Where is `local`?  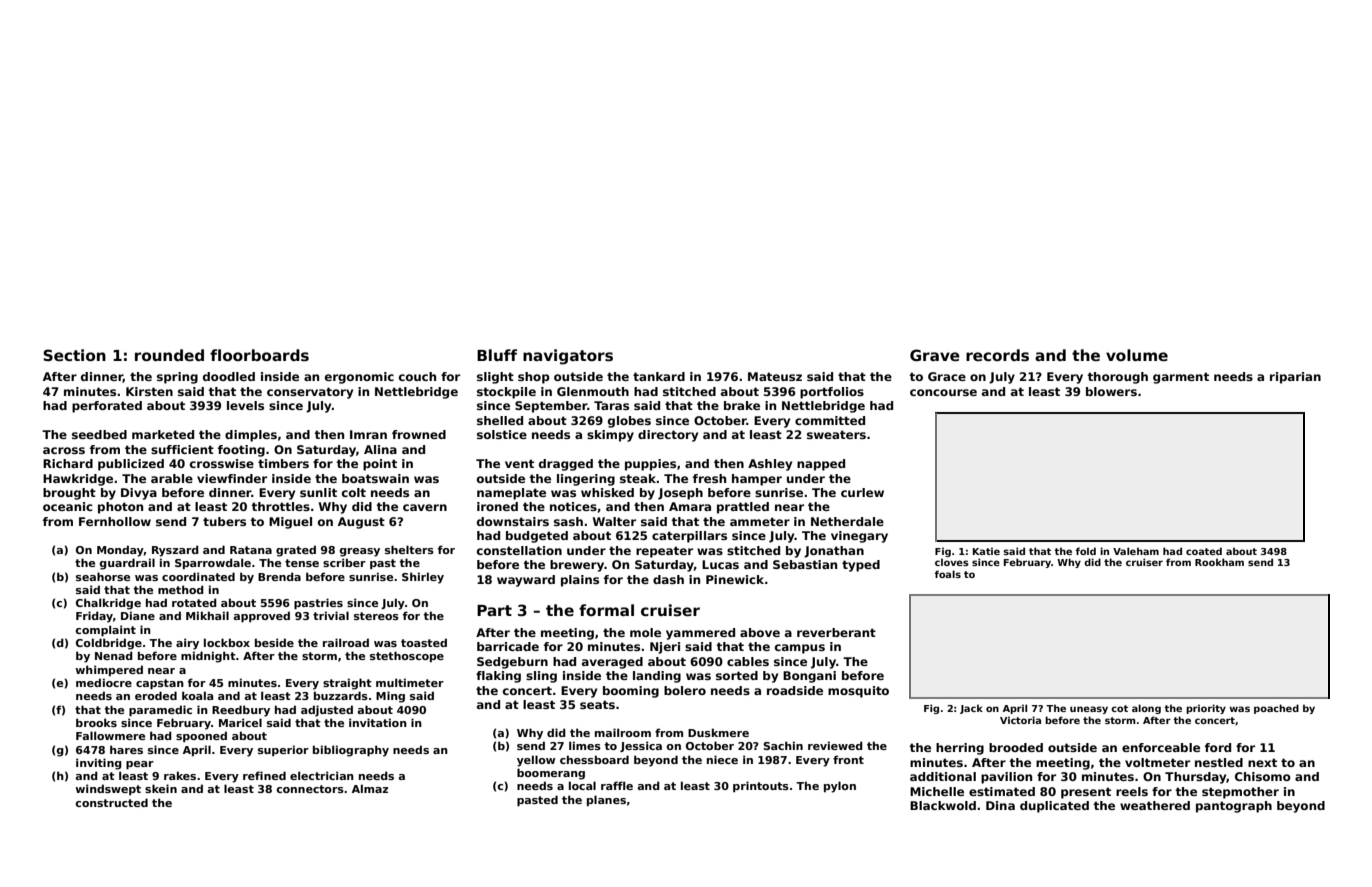
local is located at coordinates (582, 785).
